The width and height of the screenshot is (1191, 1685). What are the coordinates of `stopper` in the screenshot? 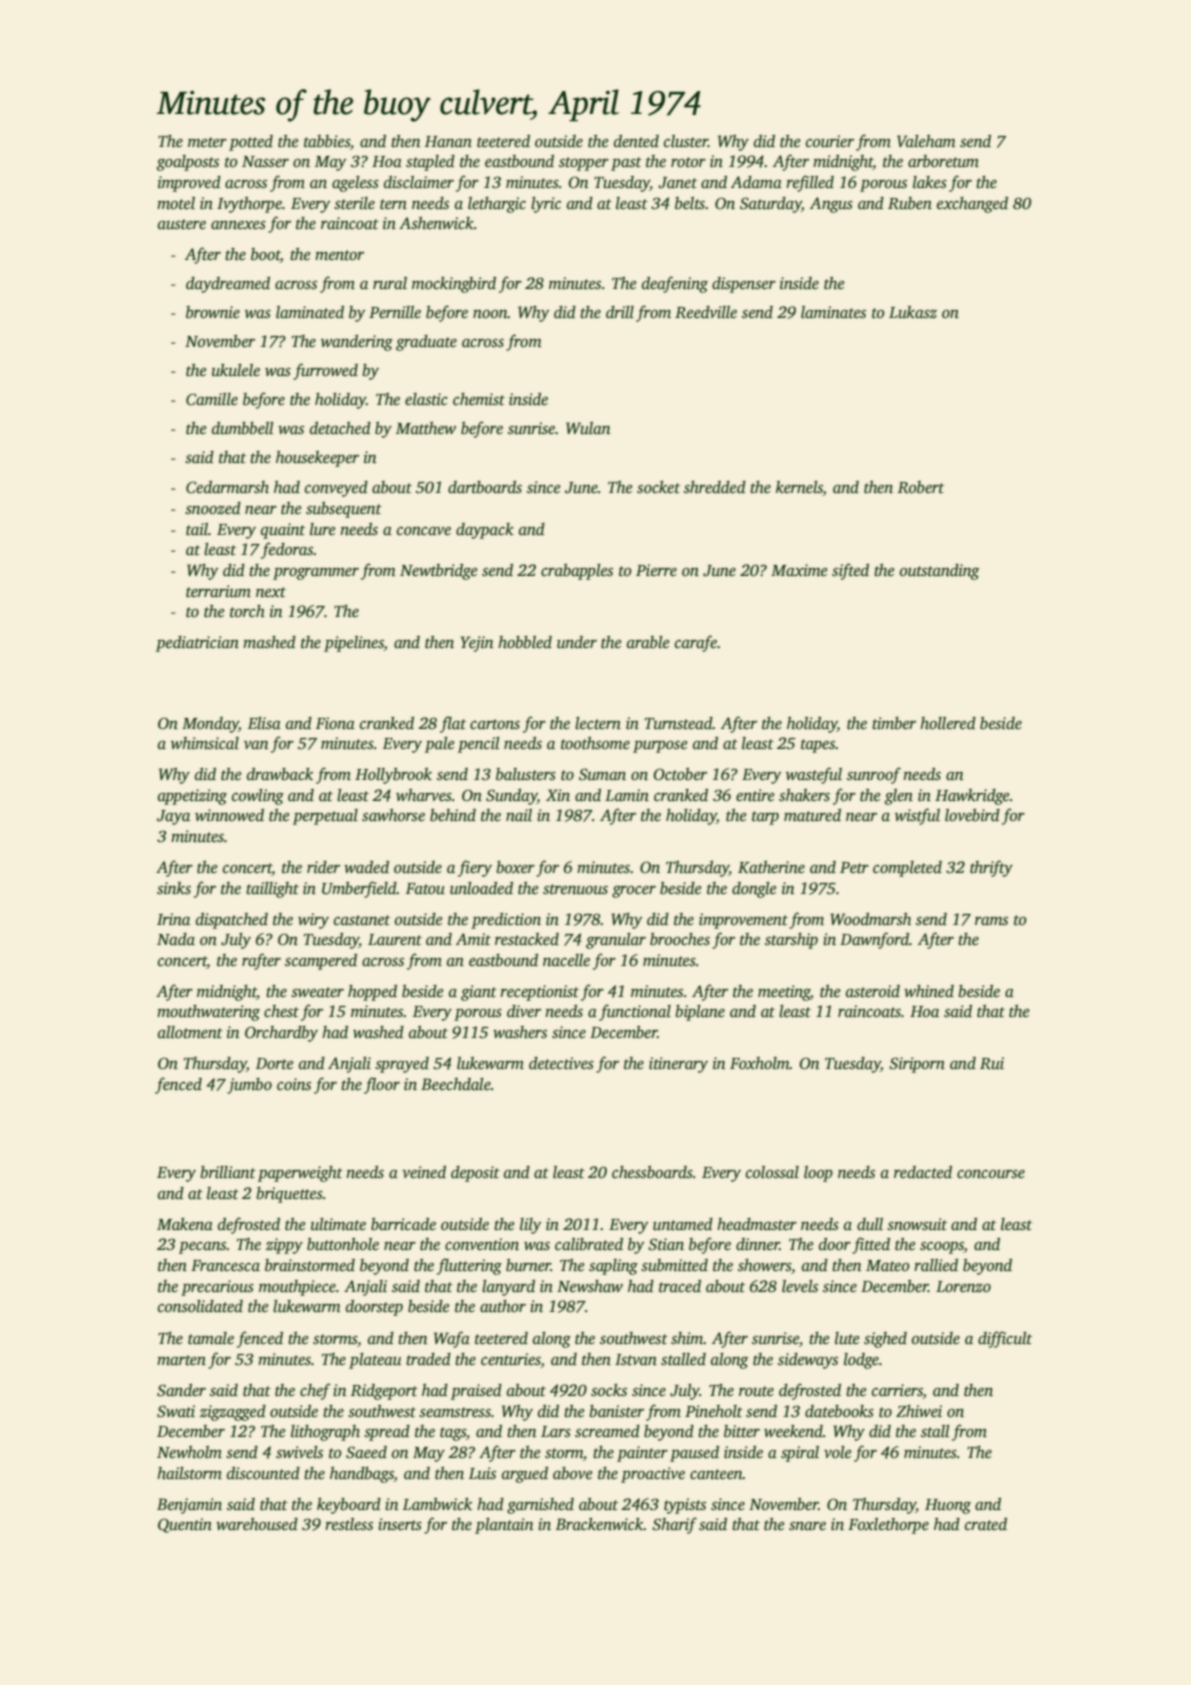 It's located at (584, 164).
